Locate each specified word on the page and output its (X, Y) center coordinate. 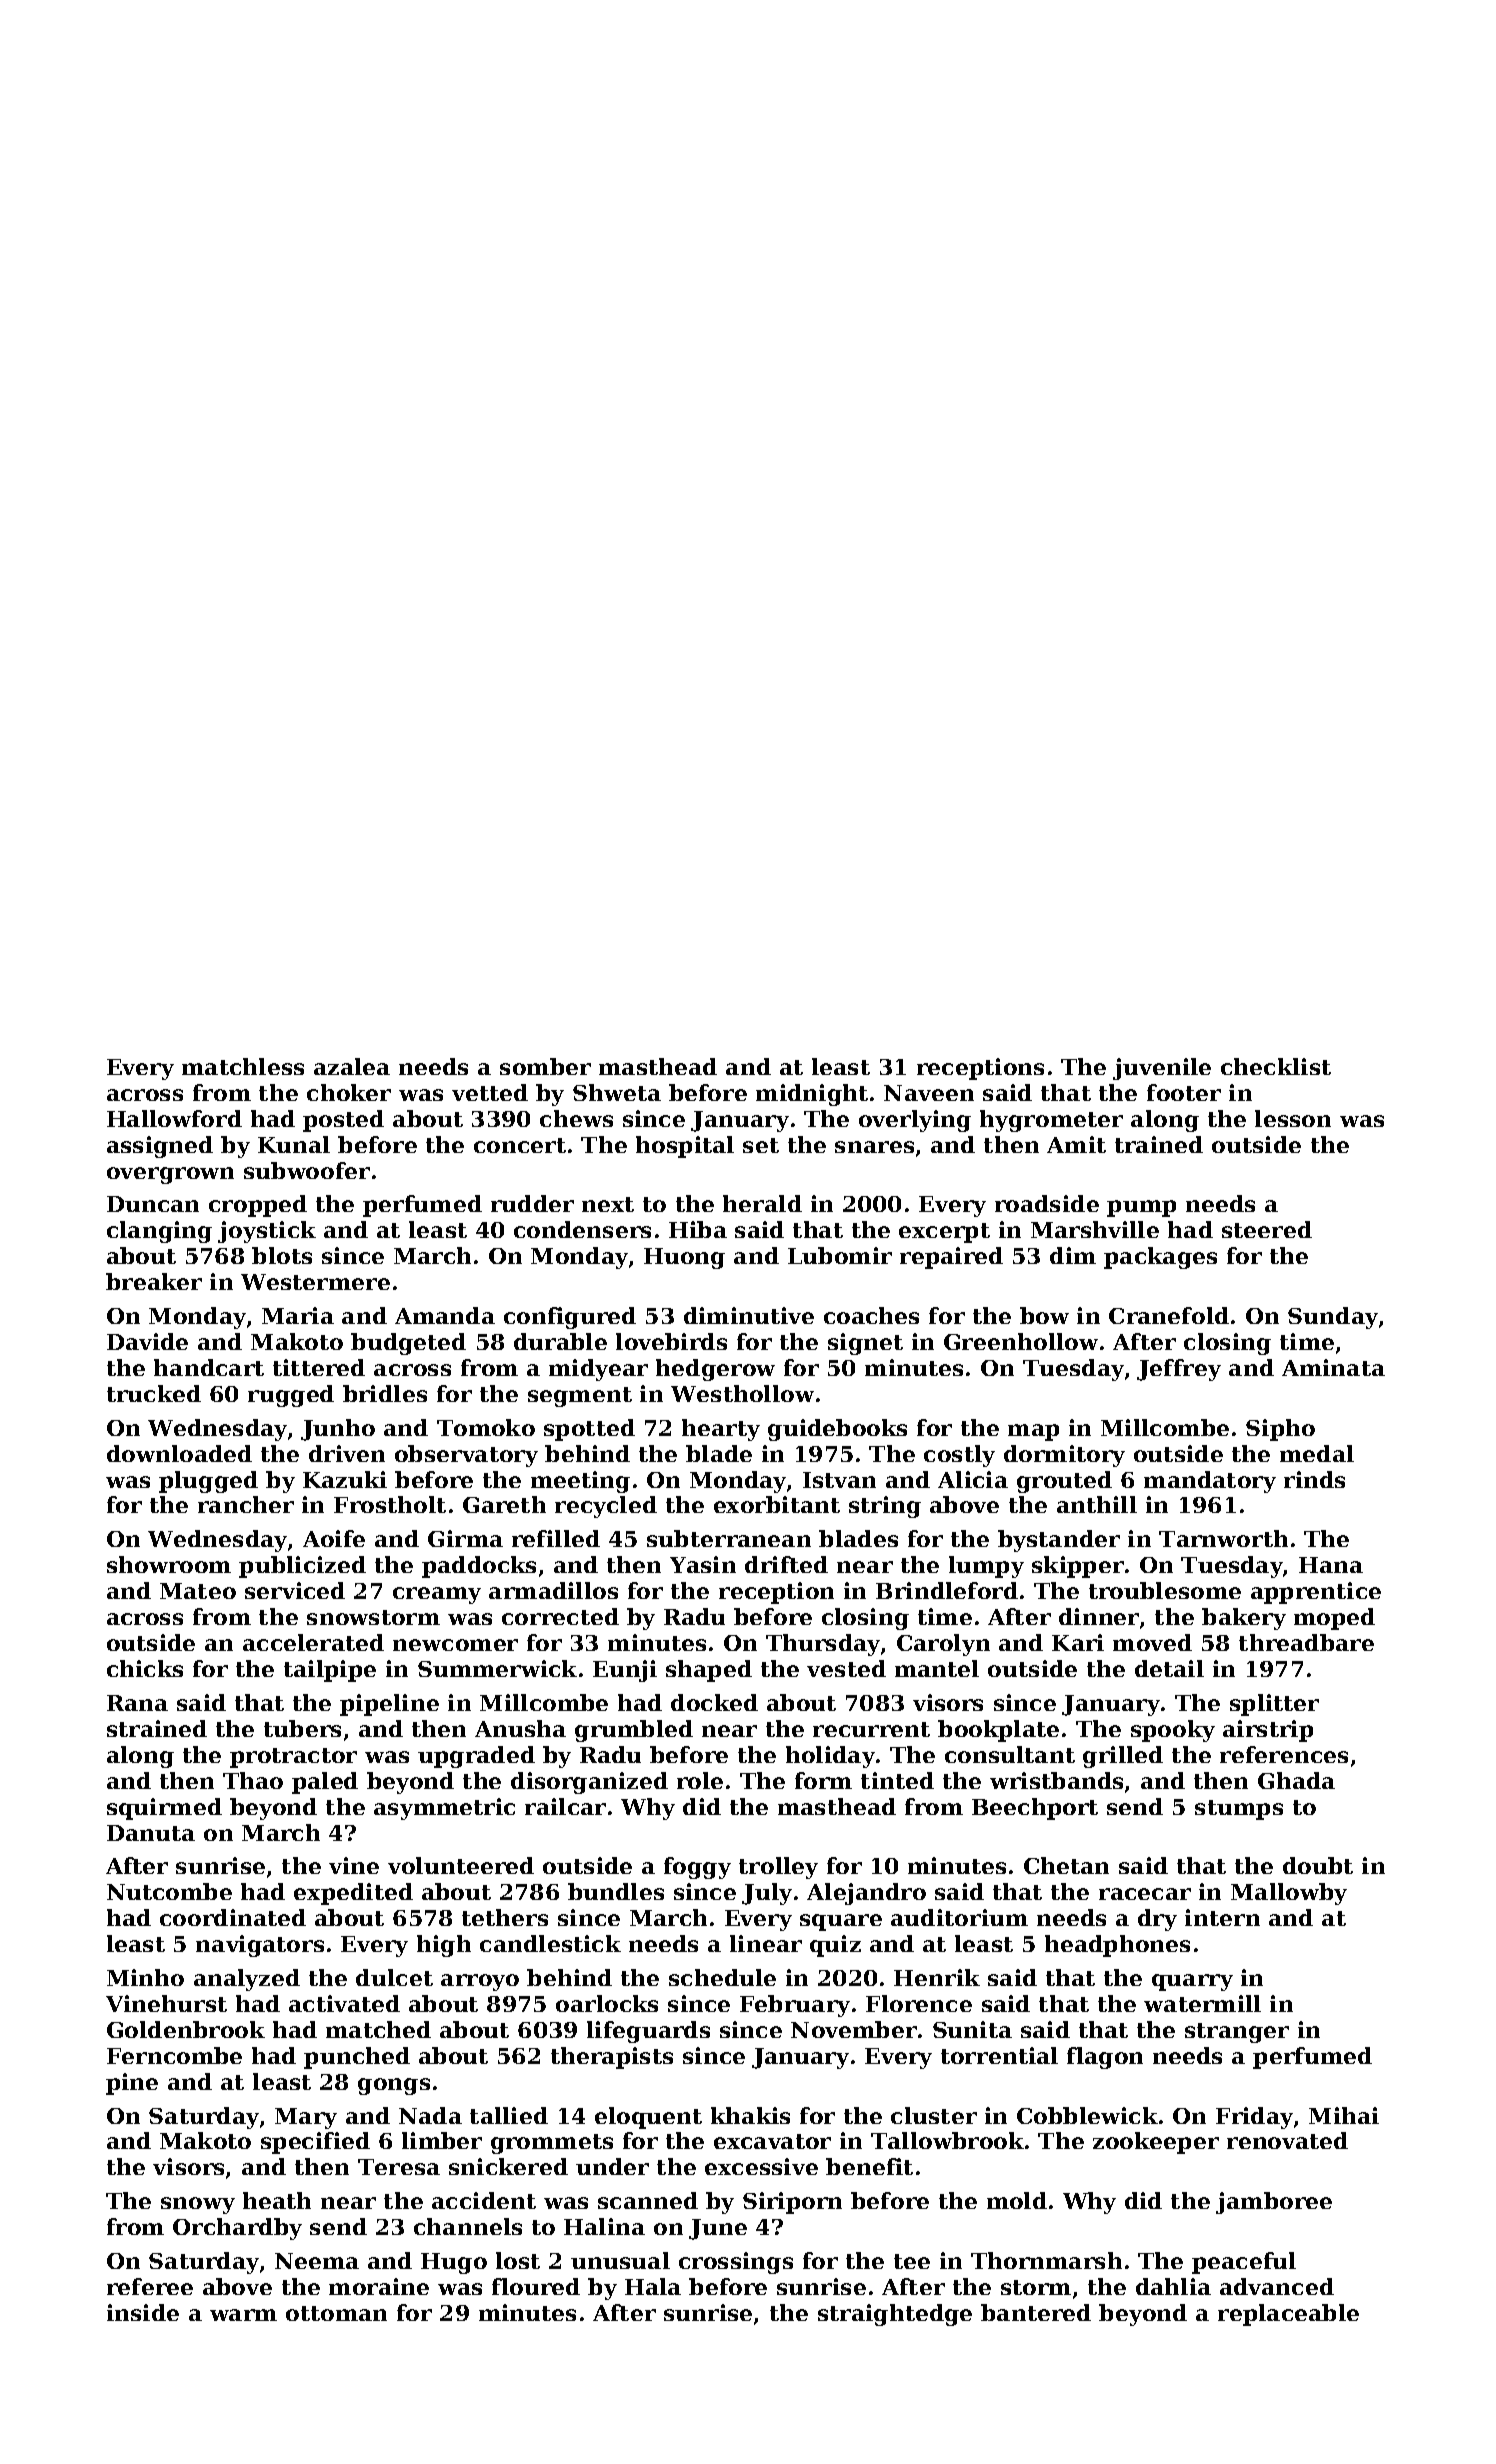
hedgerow (715, 1370)
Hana (1331, 1565)
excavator (772, 2141)
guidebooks (837, 1430)
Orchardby (237, 2229)
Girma (465, 1538)
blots (282, 1255)
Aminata (1333, 1367)
